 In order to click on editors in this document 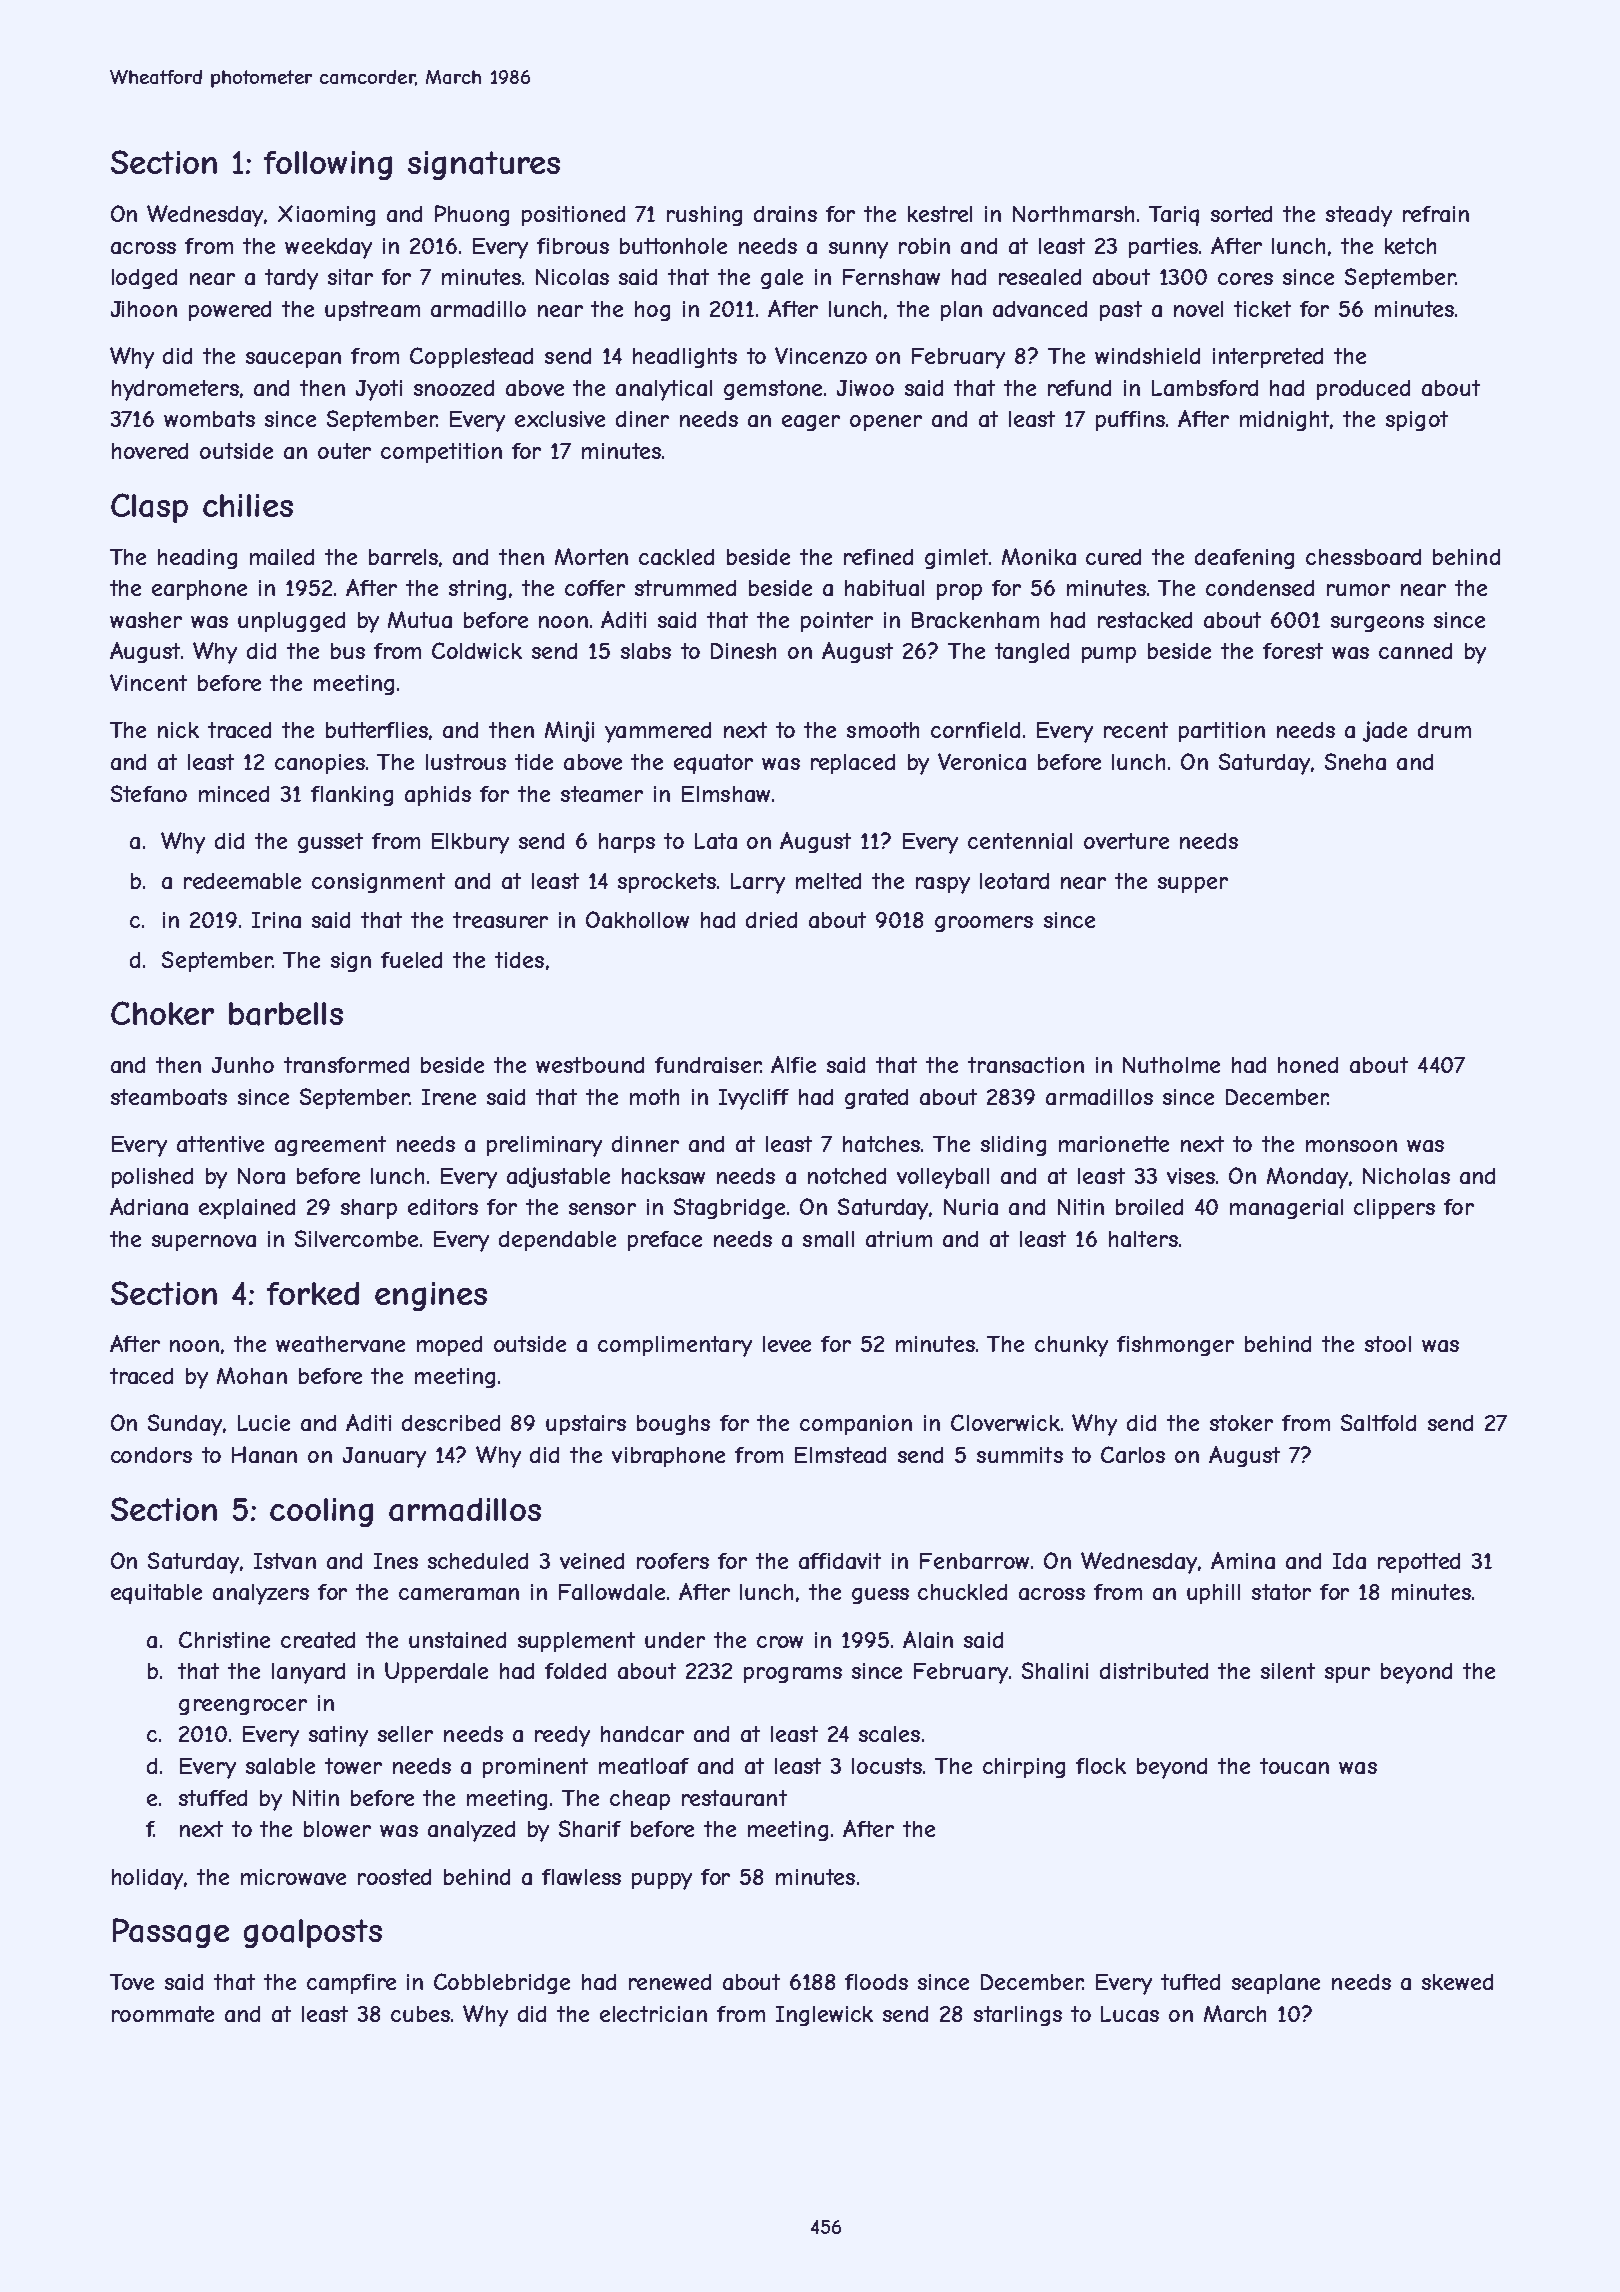, I will do `click(443, 1207)`.
